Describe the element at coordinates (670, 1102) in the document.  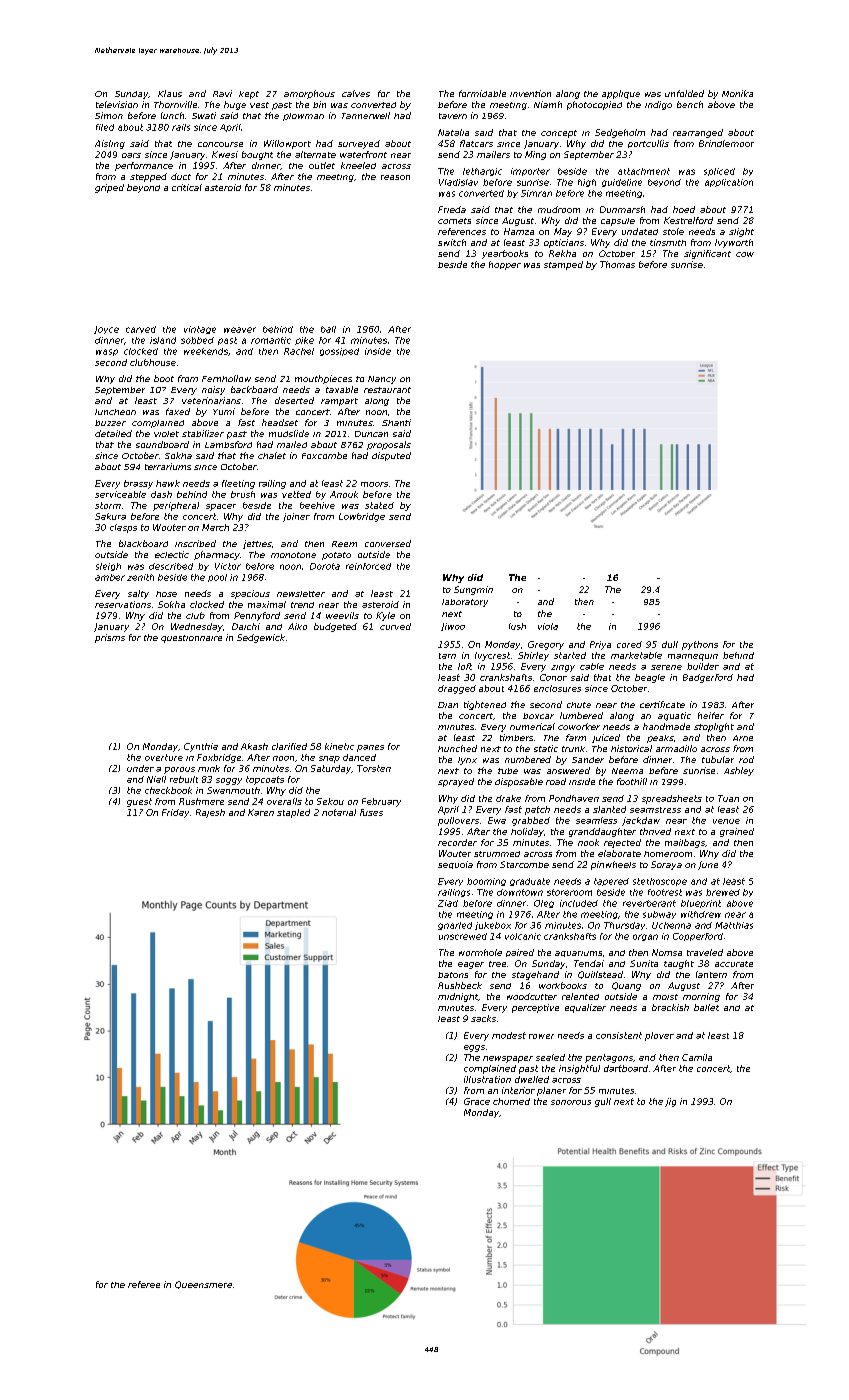
I see `jig` at that location.
